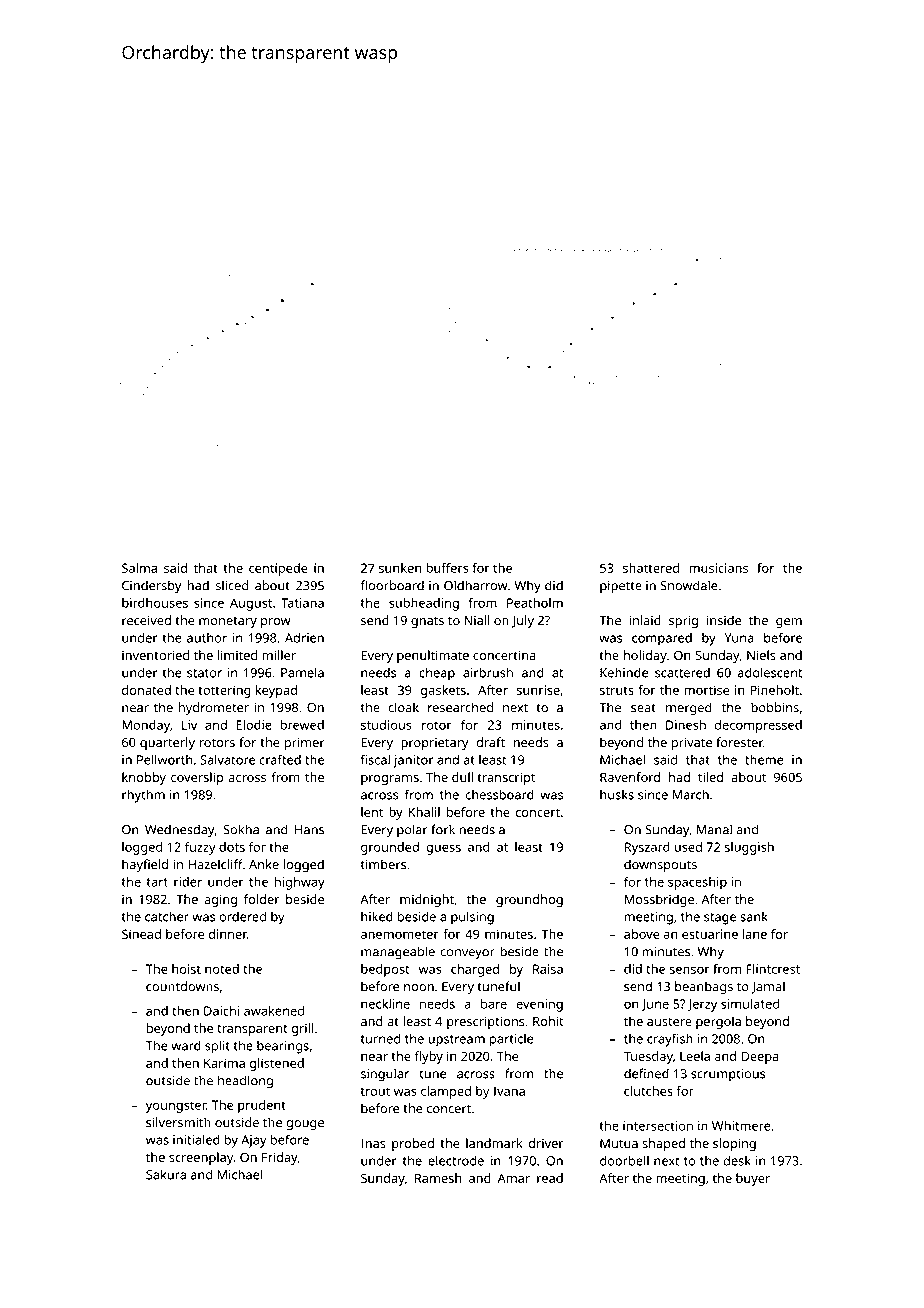  What do you see at coordinates (447, 568) in the image?
I see `buffers` at bounding box center [447, 568].
